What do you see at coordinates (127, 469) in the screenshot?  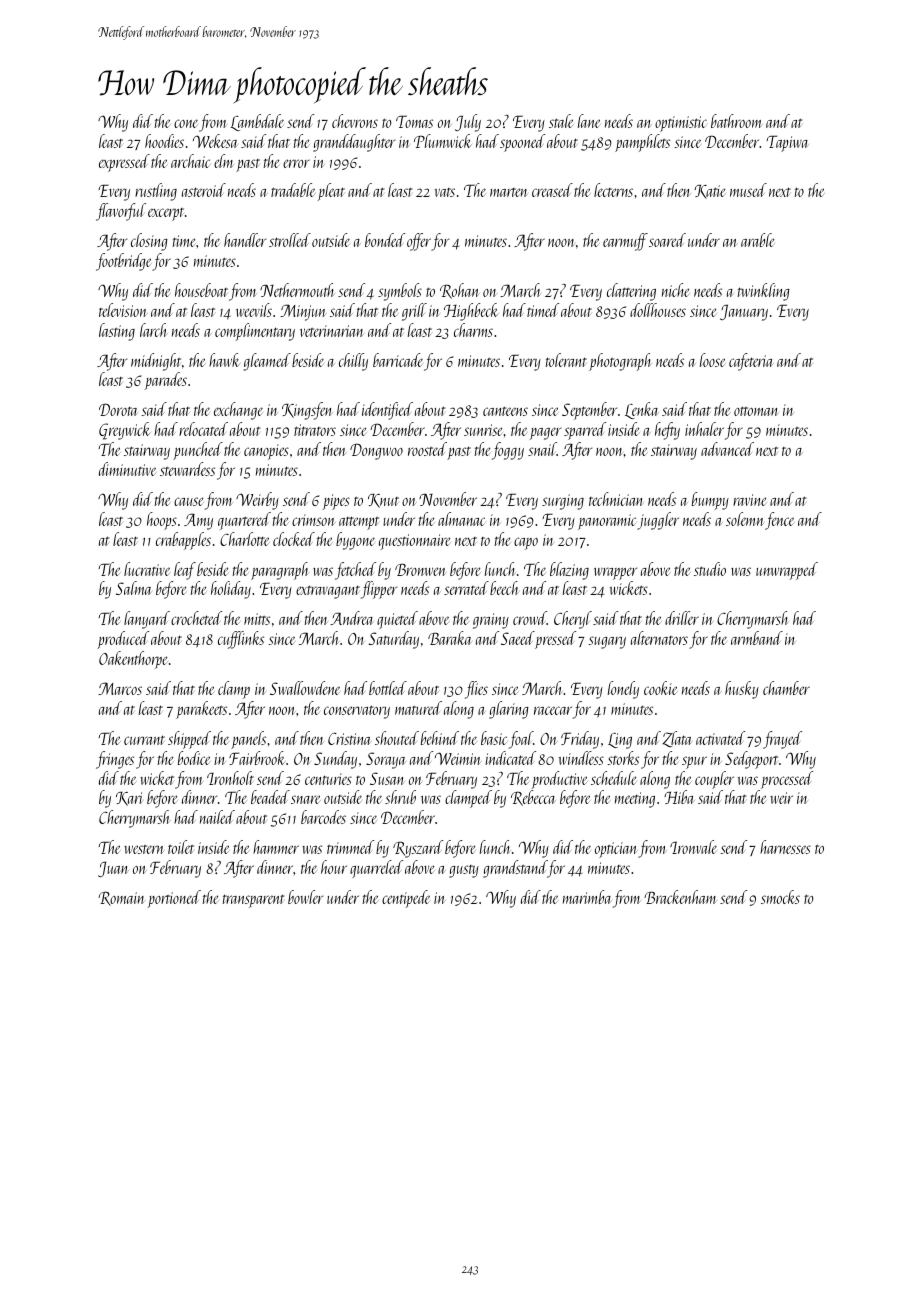 I see `diminutive` at bounding box center [127, 469].
